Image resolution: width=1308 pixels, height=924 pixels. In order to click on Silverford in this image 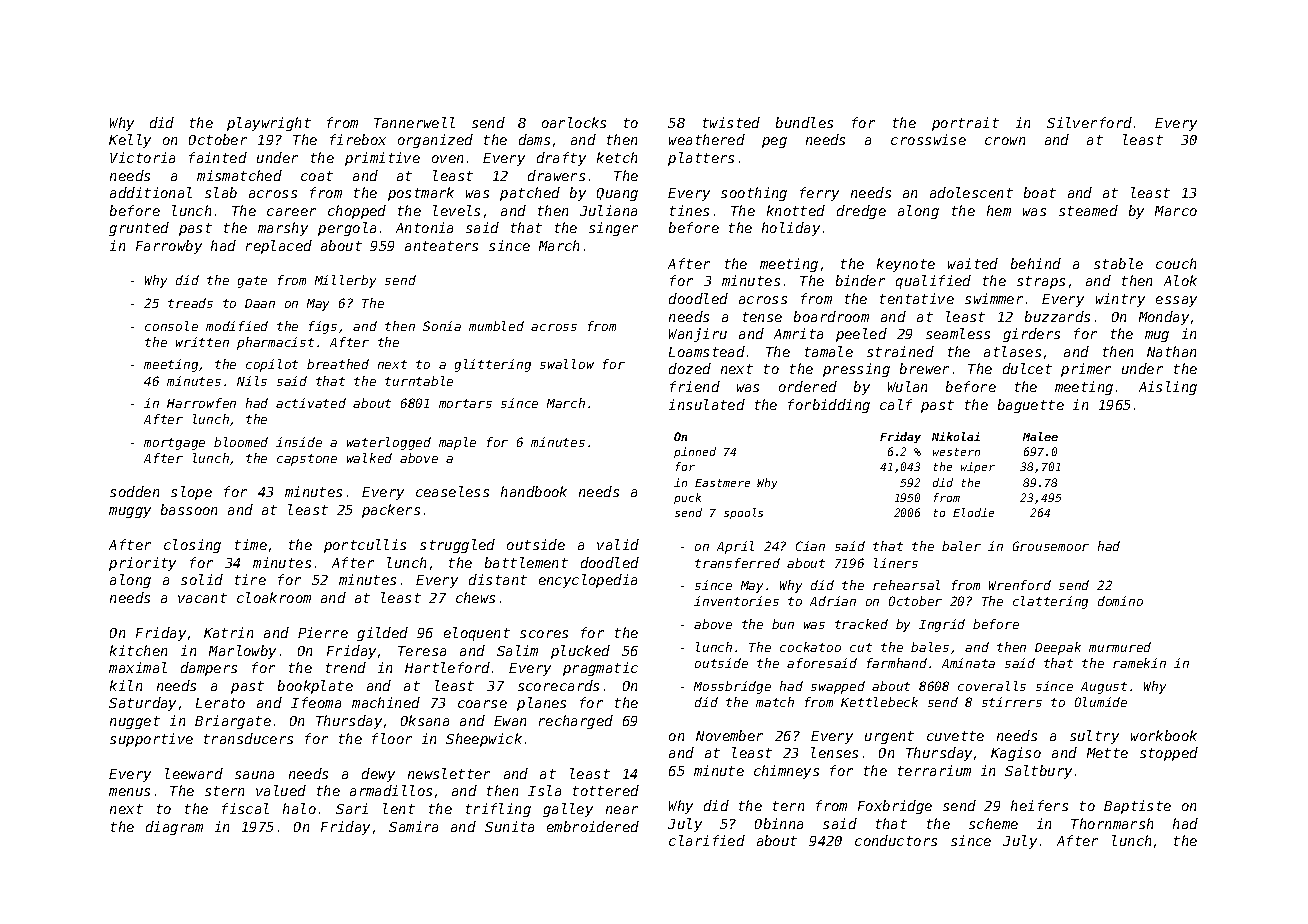, I will do `click(1089, 122)`.
